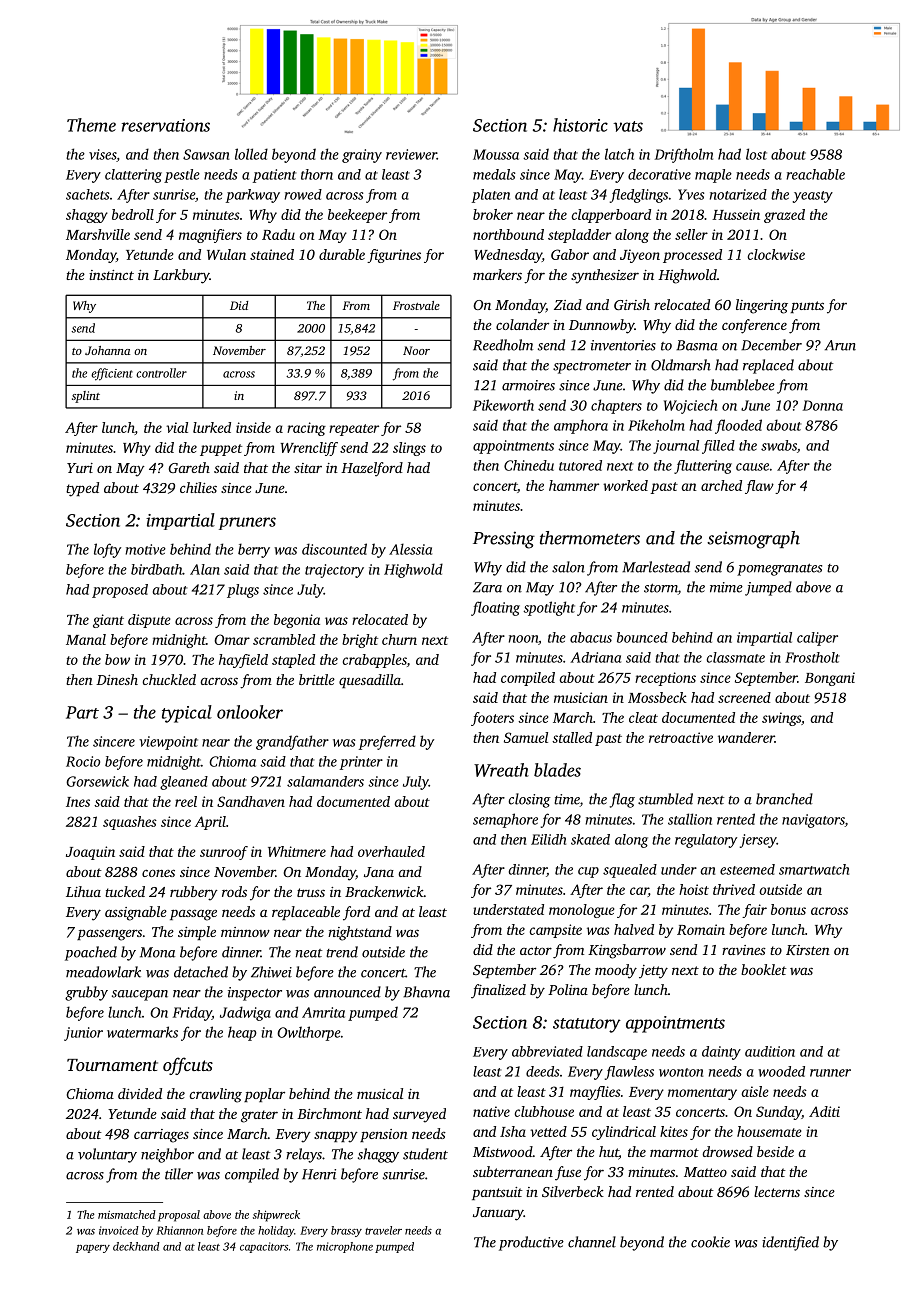 The image size is (924, 1308). I want to click on dainty, so click(721, 1053).
